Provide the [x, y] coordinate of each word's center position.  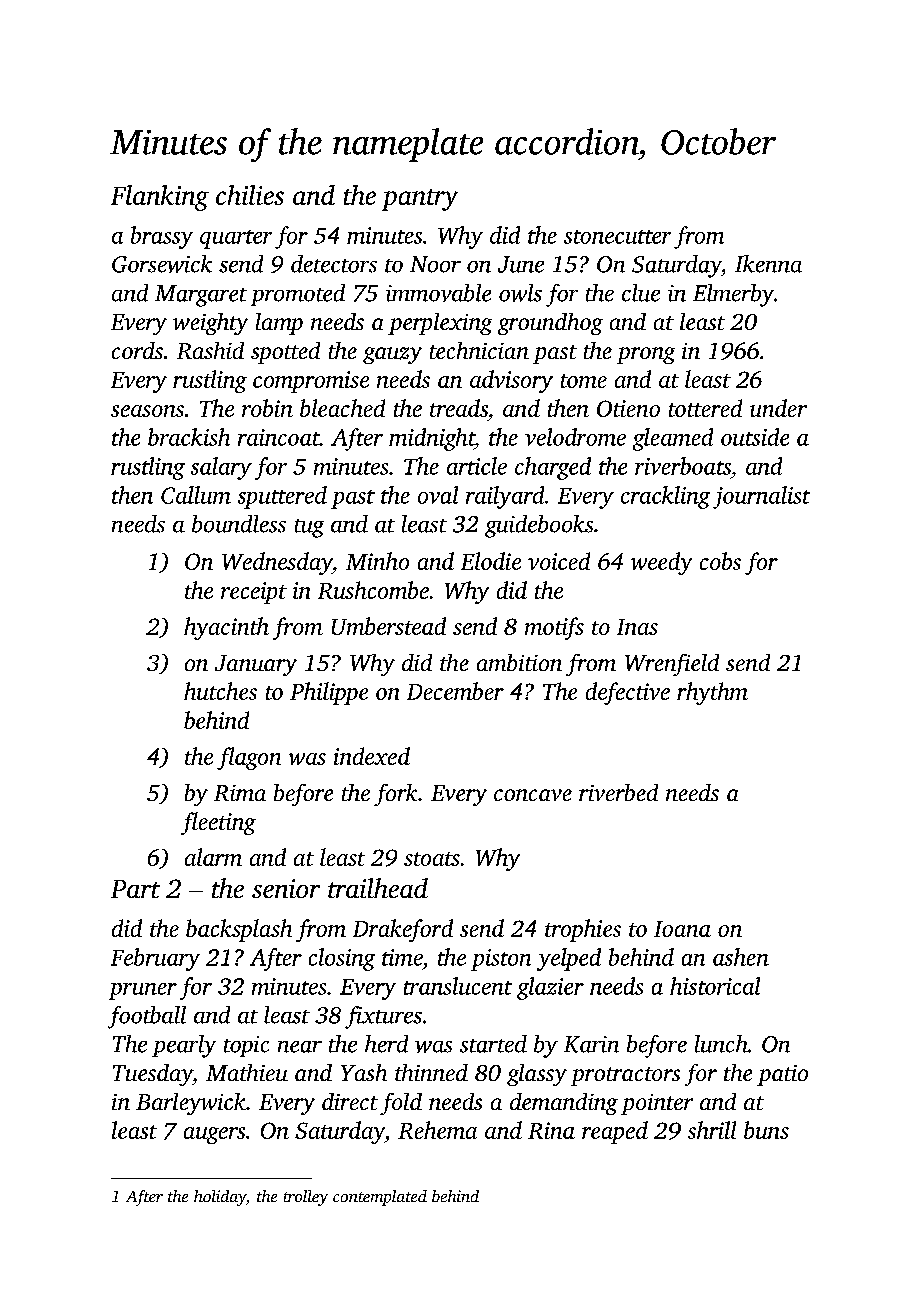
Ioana [682, 929]
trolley [306, 1198]
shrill [712, 1130]
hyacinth [226, 628]
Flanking [160, 198]
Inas [637, 627]
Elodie [491, 561]
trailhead [378, 888]
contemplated [380, 1198]
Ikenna [768, 264]
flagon [249, 758]
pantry [420, 200]
